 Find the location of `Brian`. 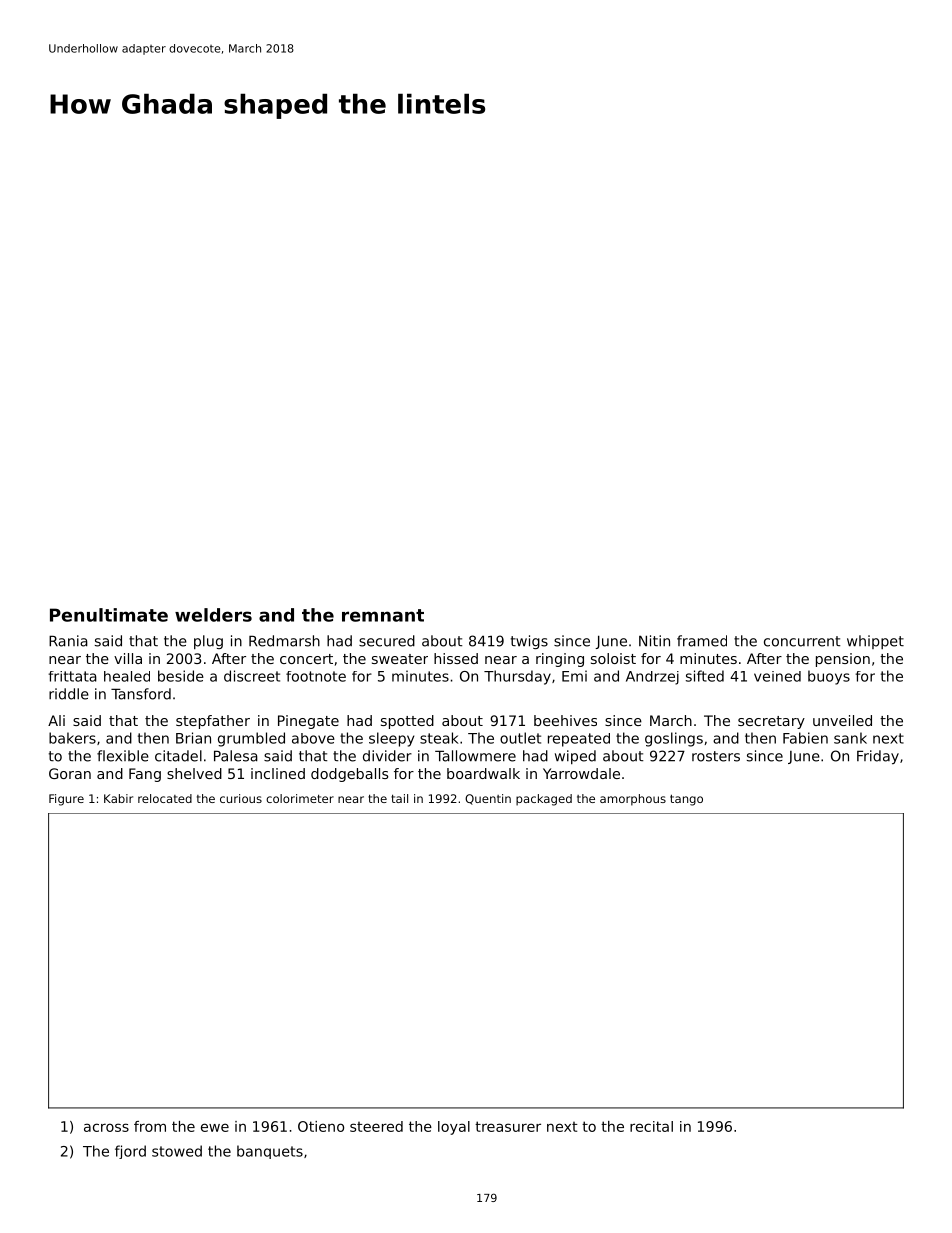

Brian is located at coordinates (193, 738).
